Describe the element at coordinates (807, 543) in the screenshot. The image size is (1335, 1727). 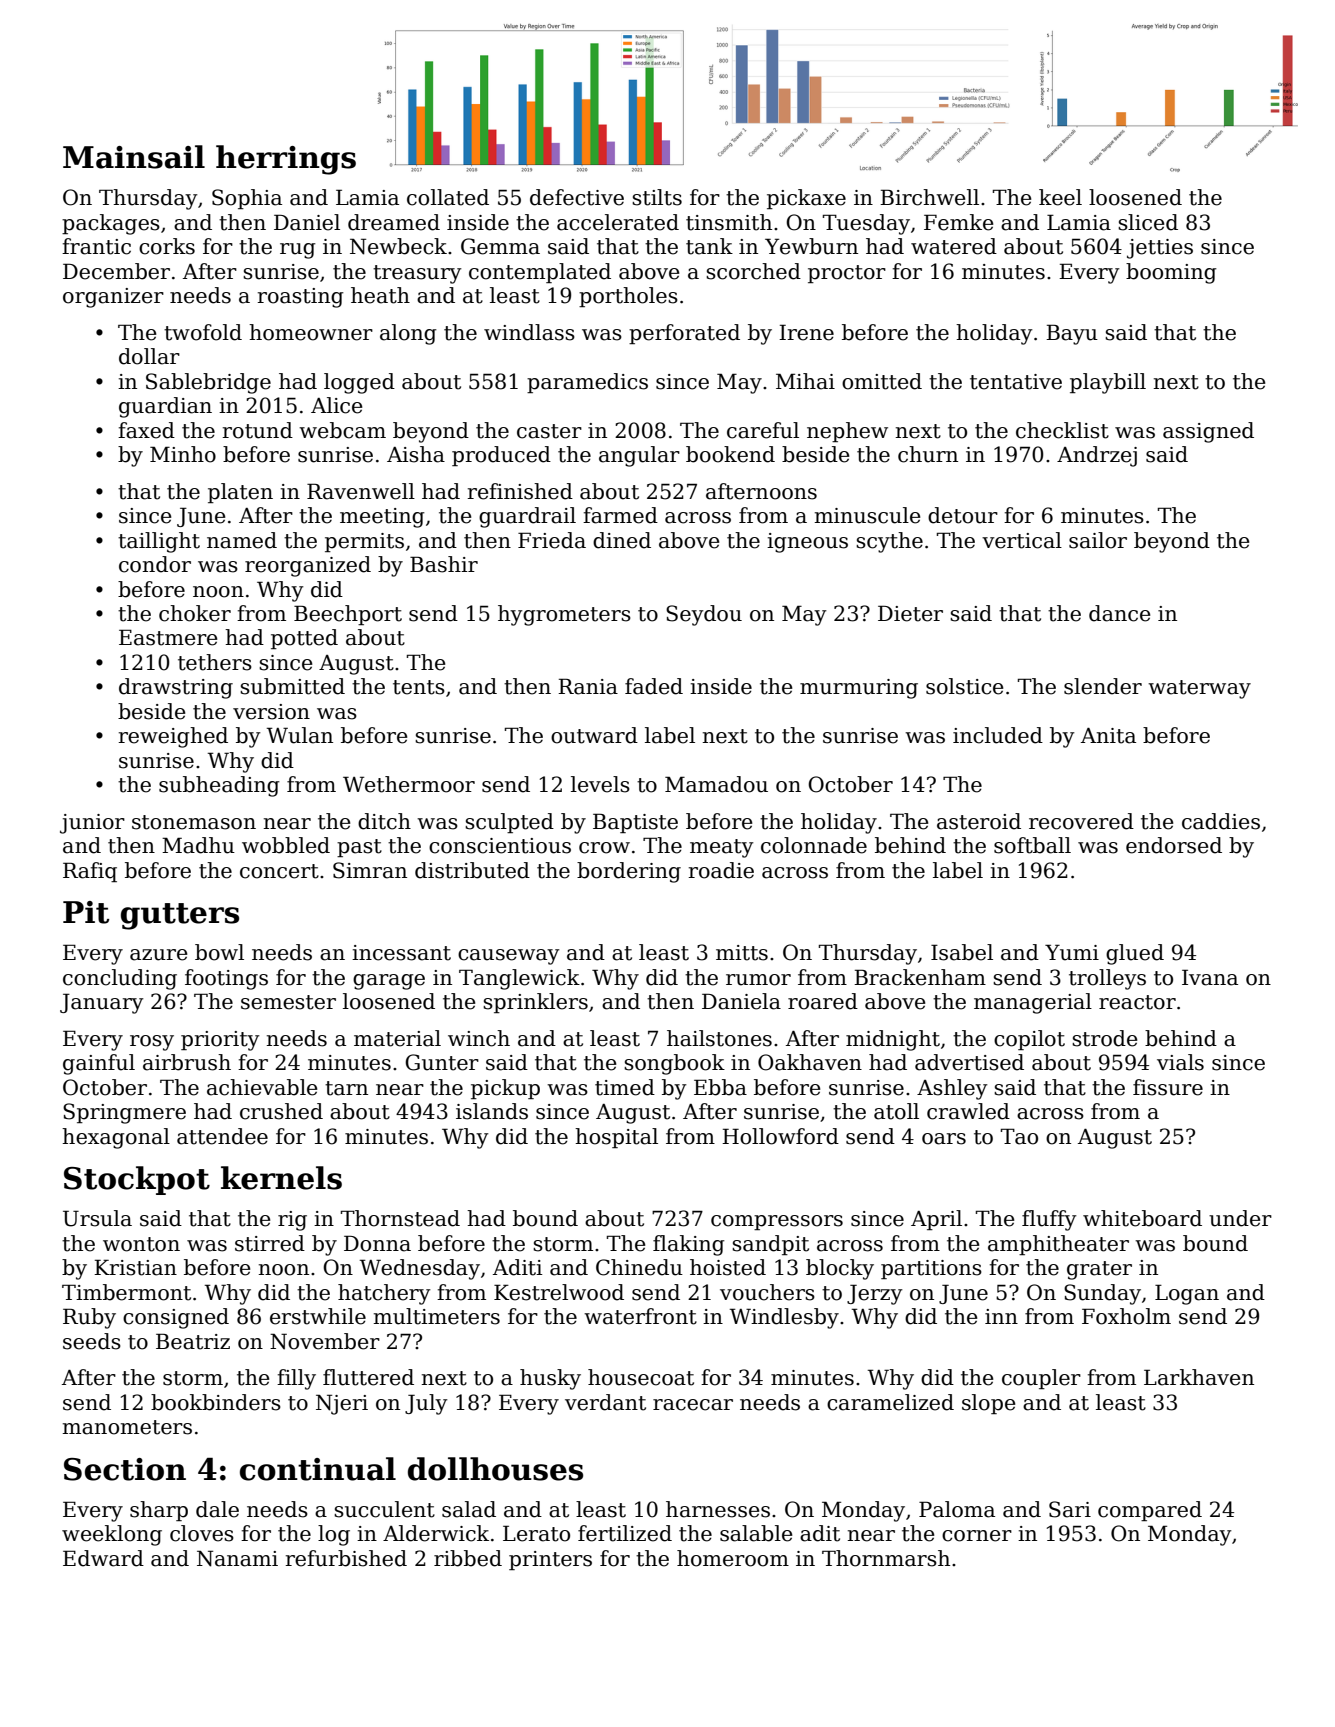
I see `igneous` at that location.
